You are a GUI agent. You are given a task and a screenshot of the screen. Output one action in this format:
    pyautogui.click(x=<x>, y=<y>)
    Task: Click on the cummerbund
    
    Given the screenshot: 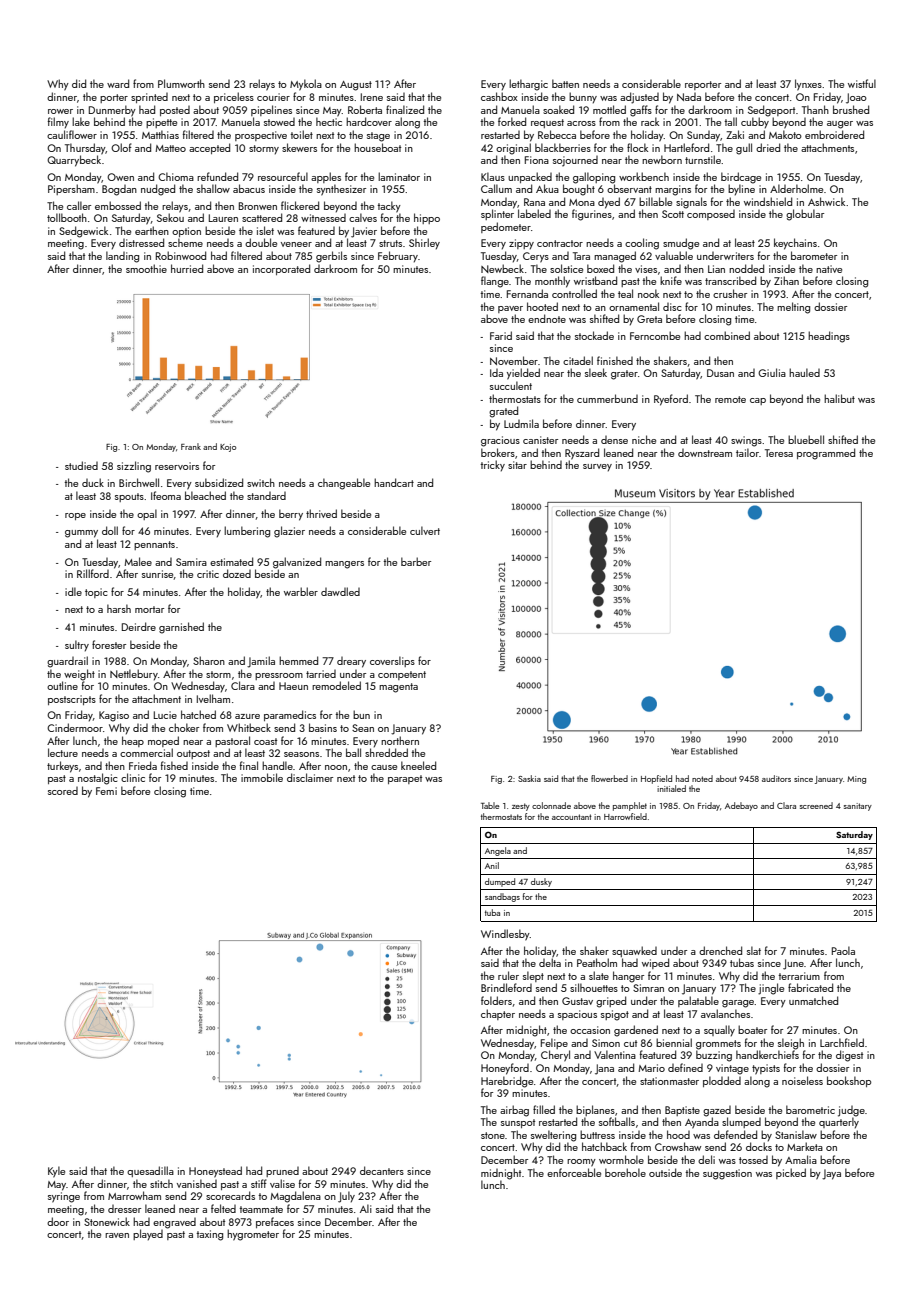 What is the action you would take?
    pyautogui.click(x=607, y=398)
